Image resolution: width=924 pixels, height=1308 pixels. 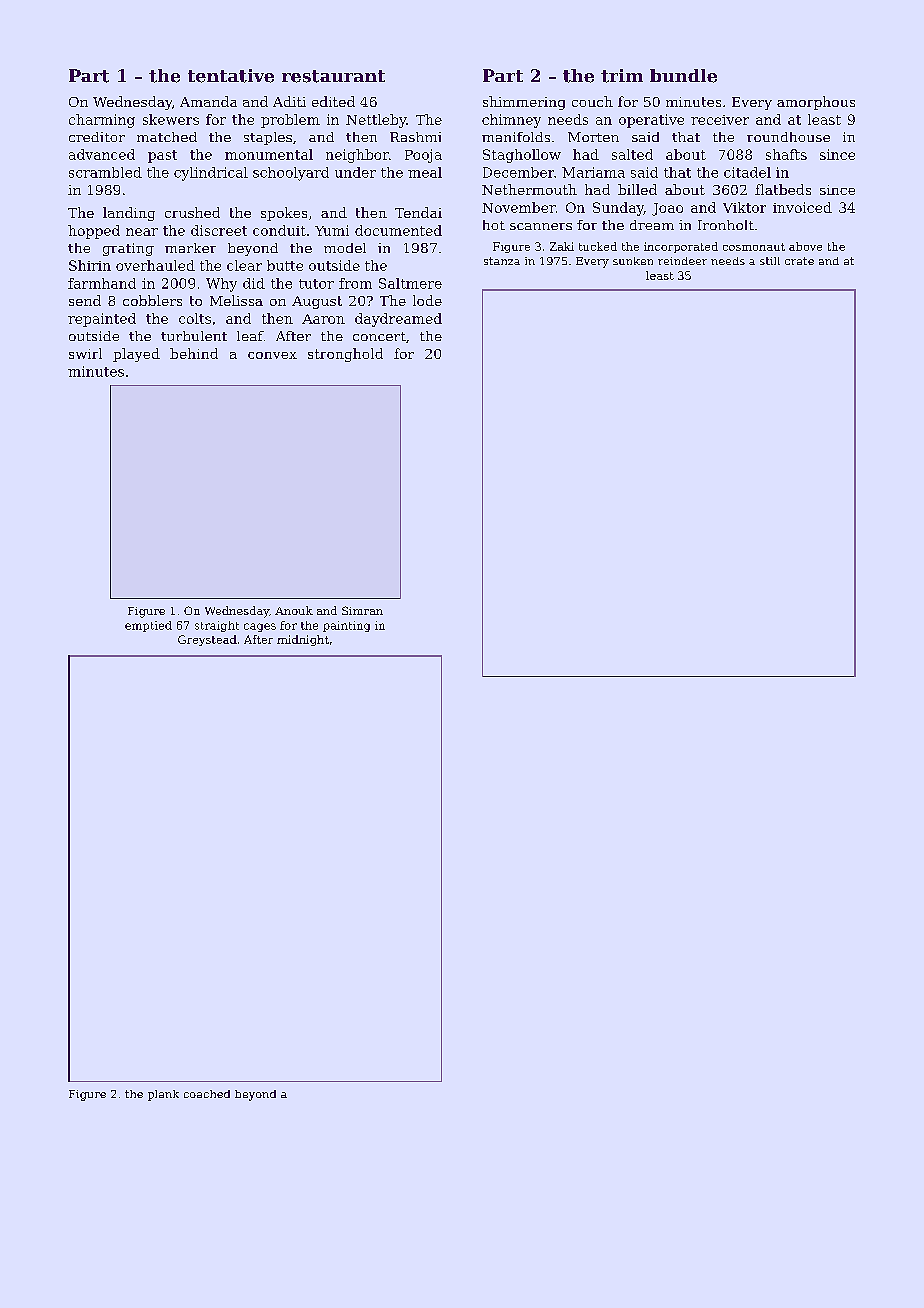 I want to click on coached, so click(x=207, y=1094).
